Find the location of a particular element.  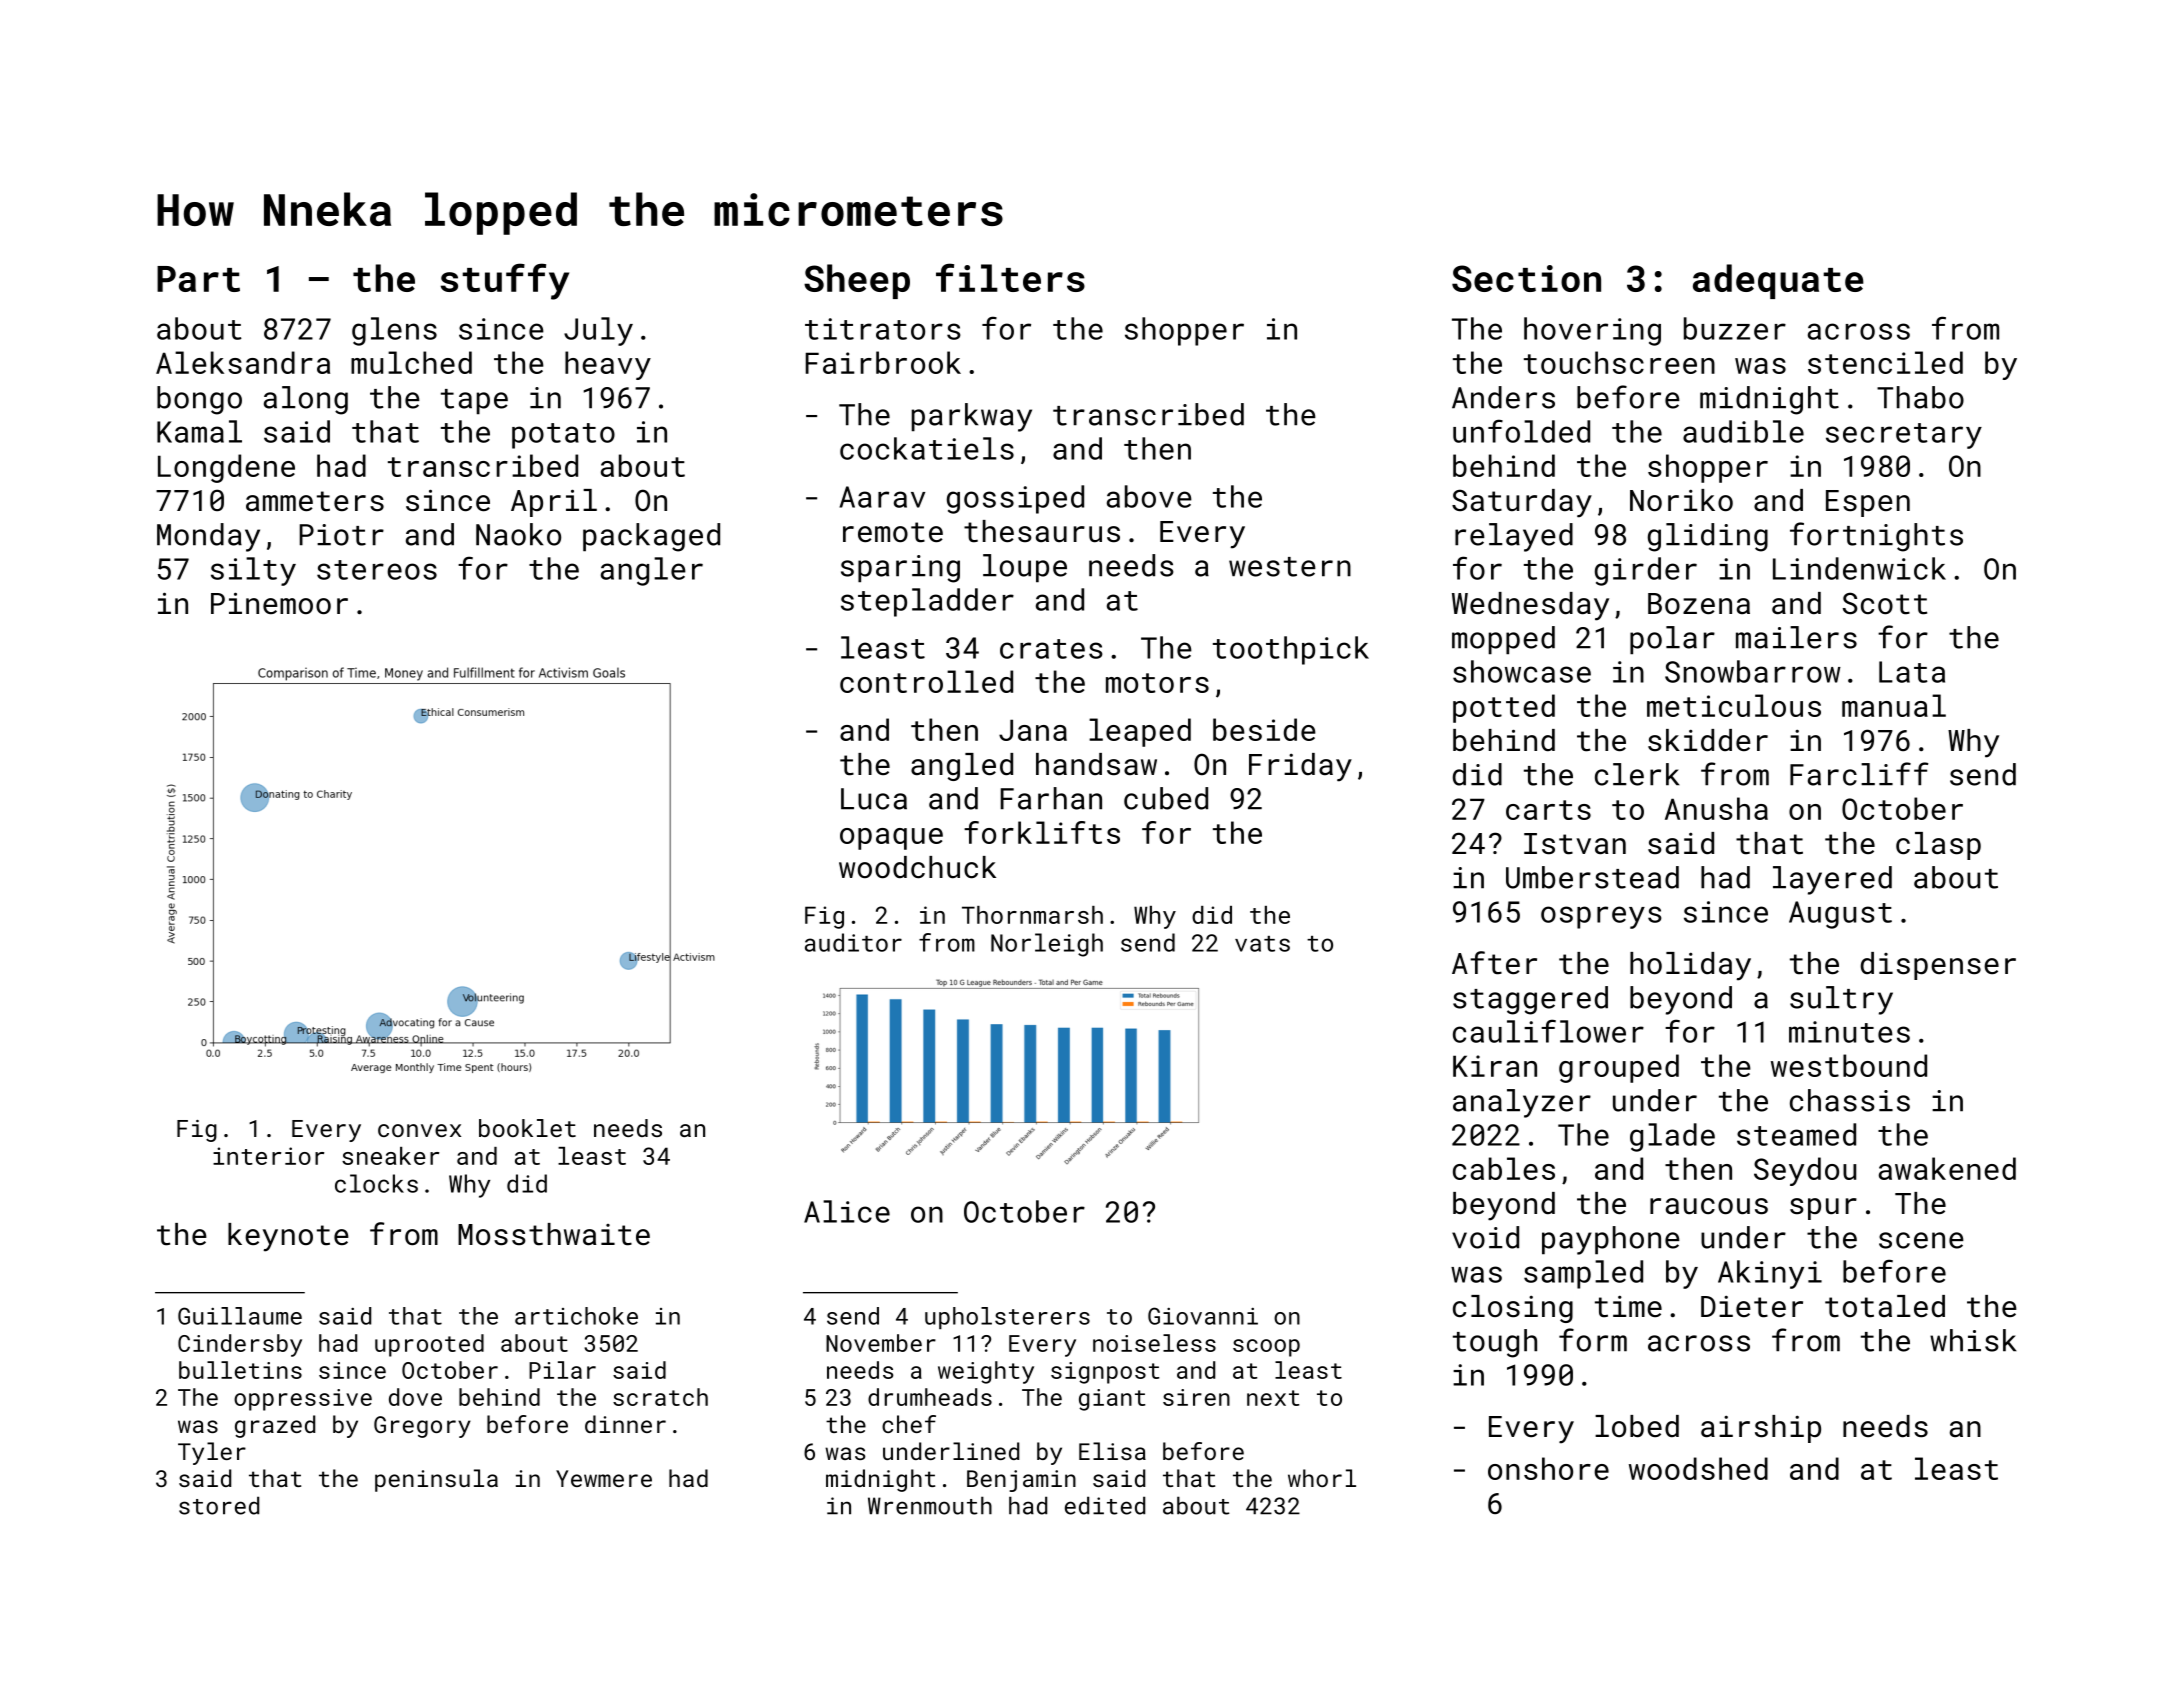

airship is located at coordinates (1761, 1429).
